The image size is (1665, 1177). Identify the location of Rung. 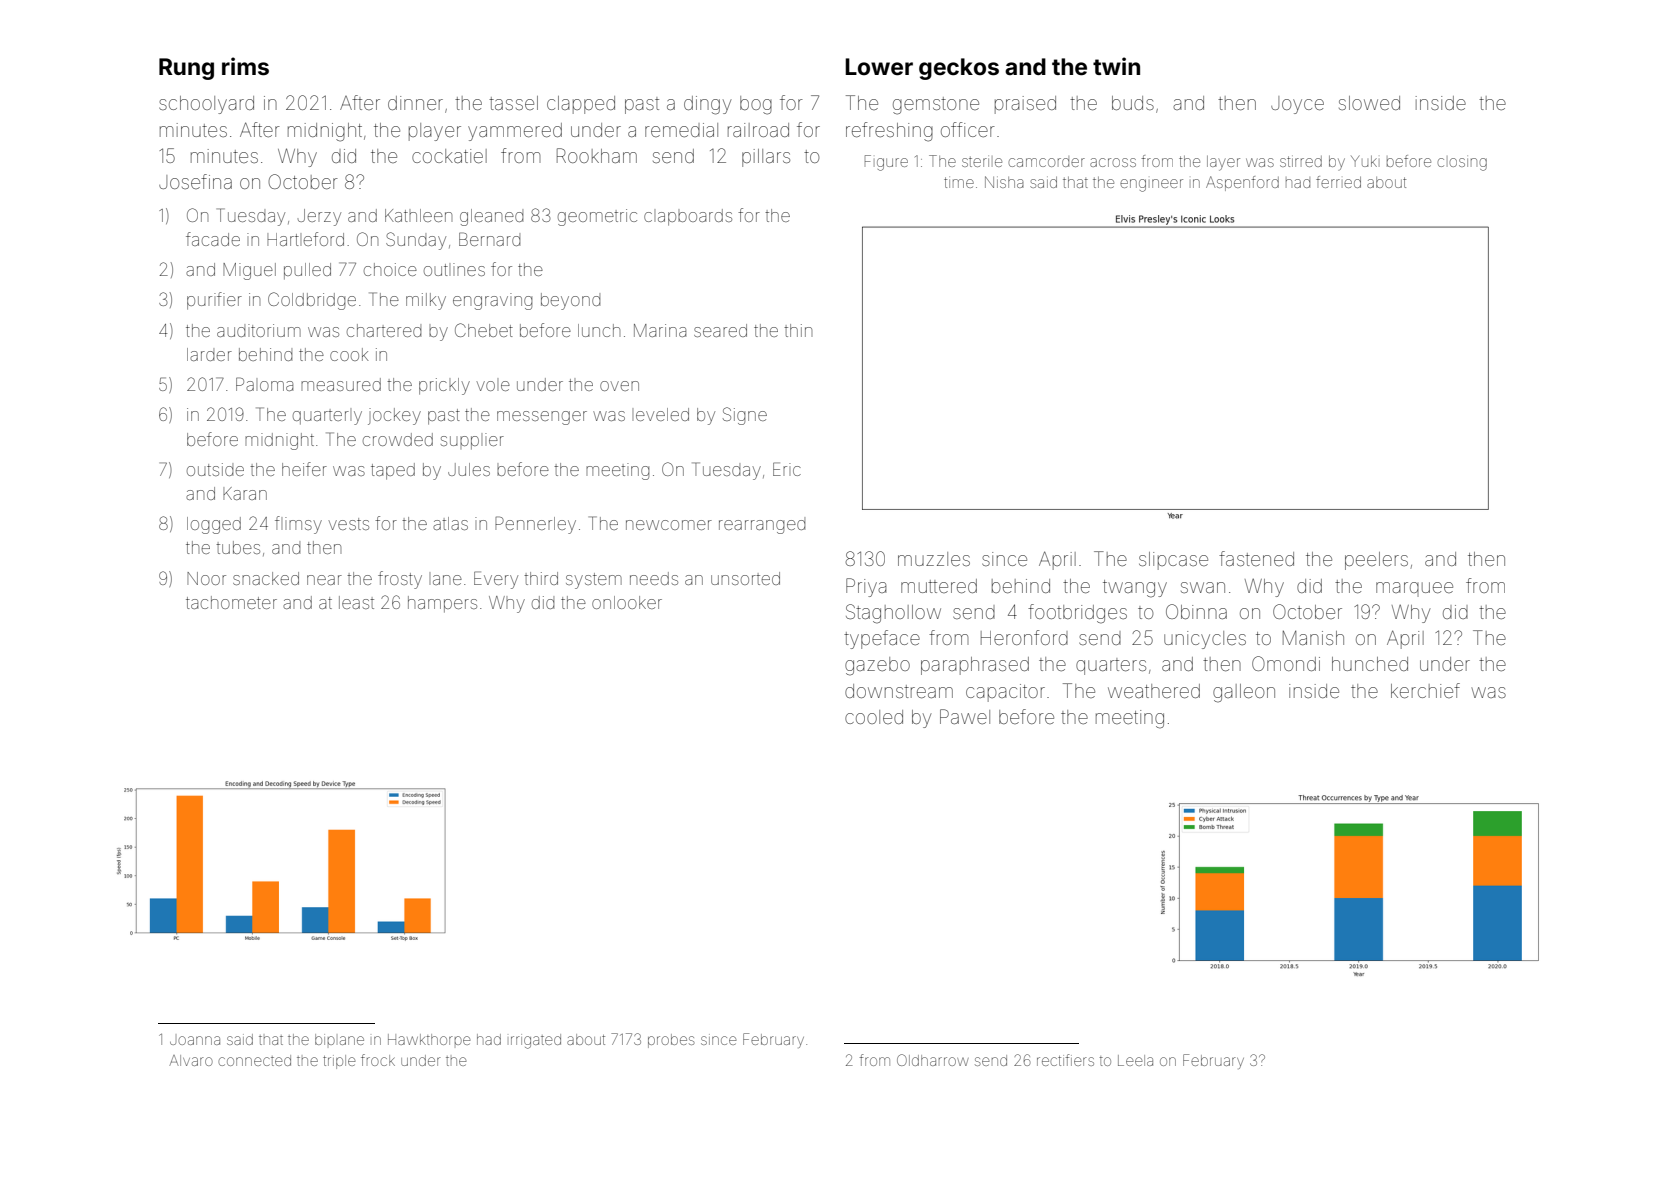
(186, 69).
